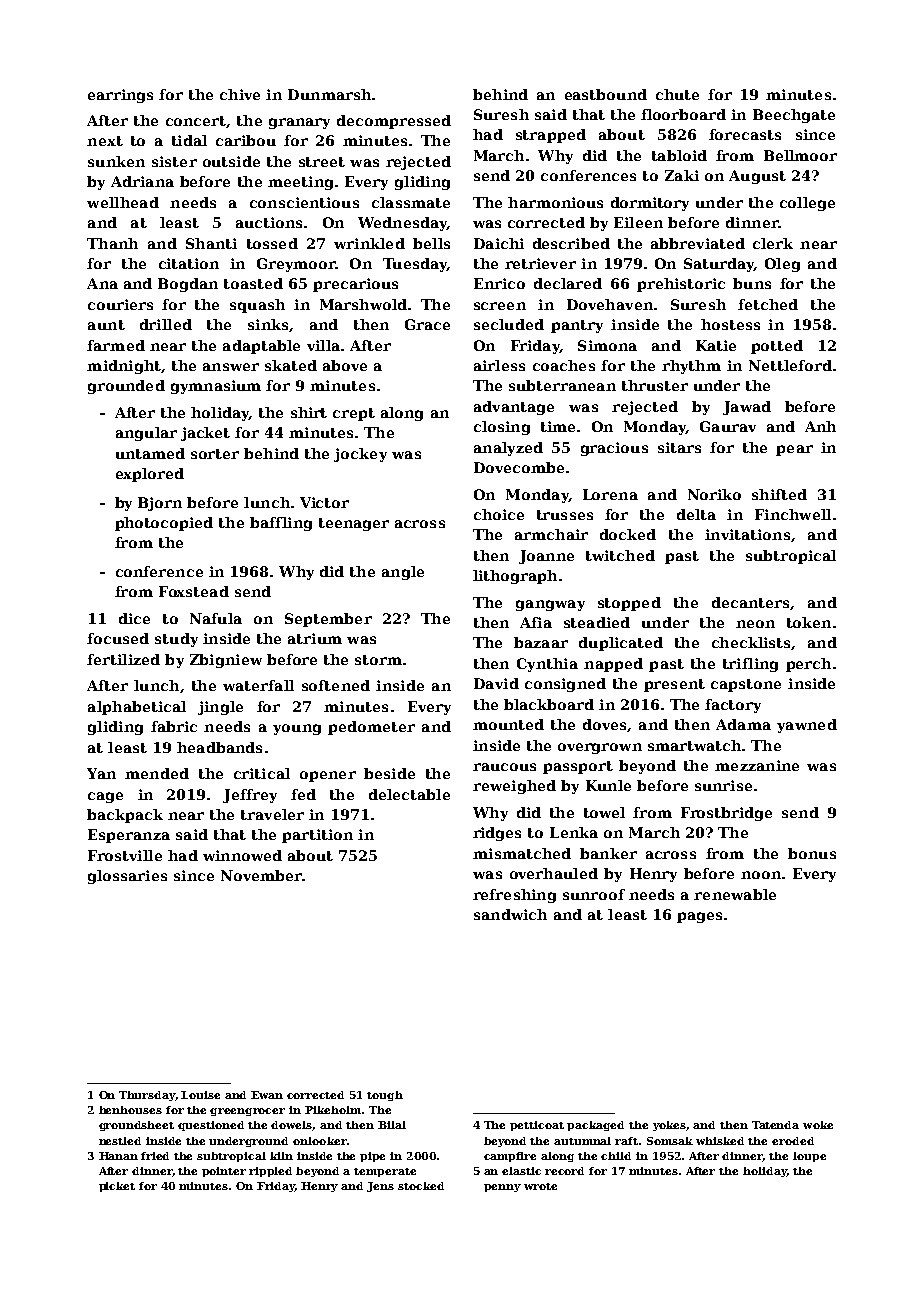  I want to click on eastbound, so click(606, 94).
